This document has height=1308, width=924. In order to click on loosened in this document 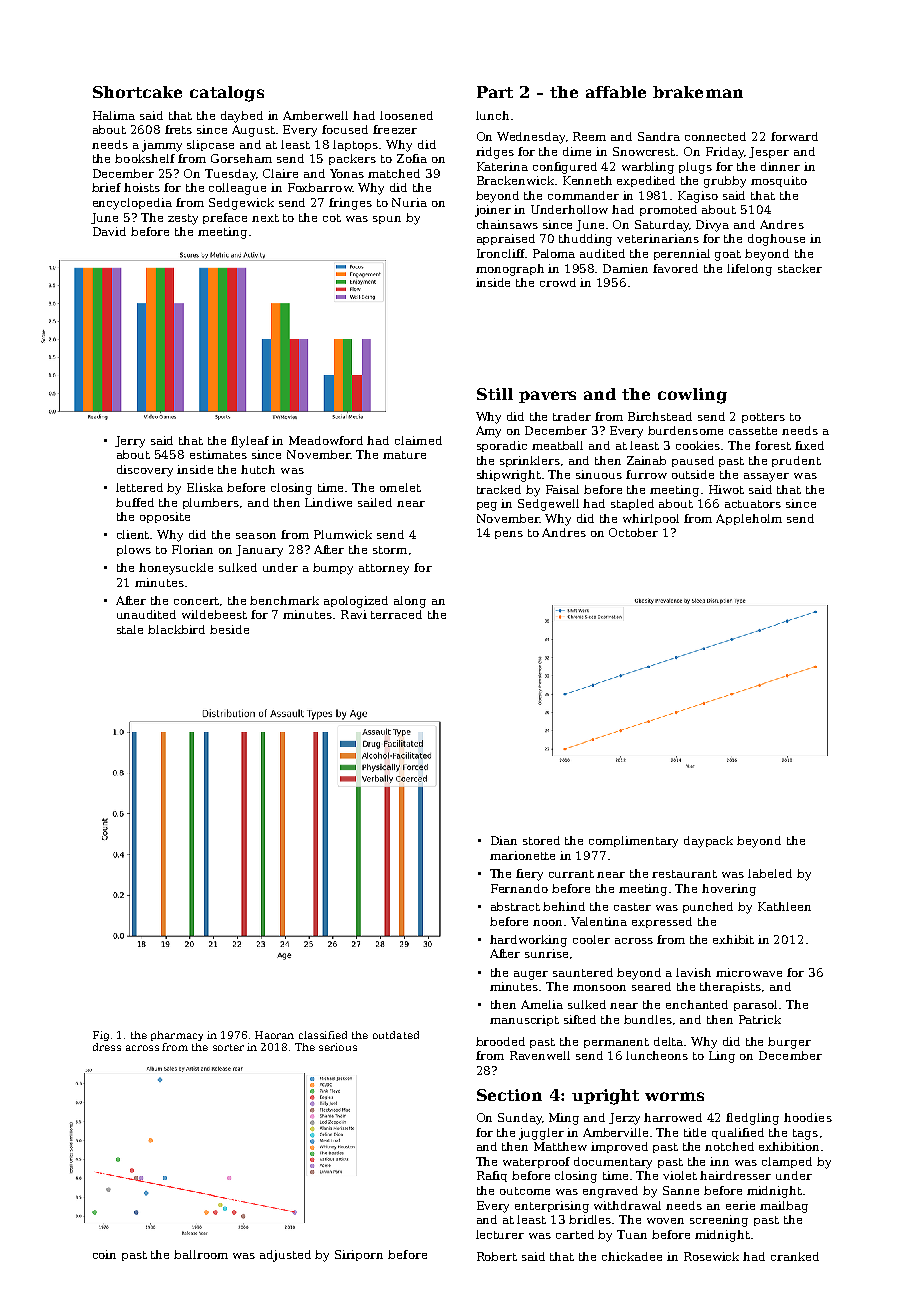, I will do `click(406, 115)`.
